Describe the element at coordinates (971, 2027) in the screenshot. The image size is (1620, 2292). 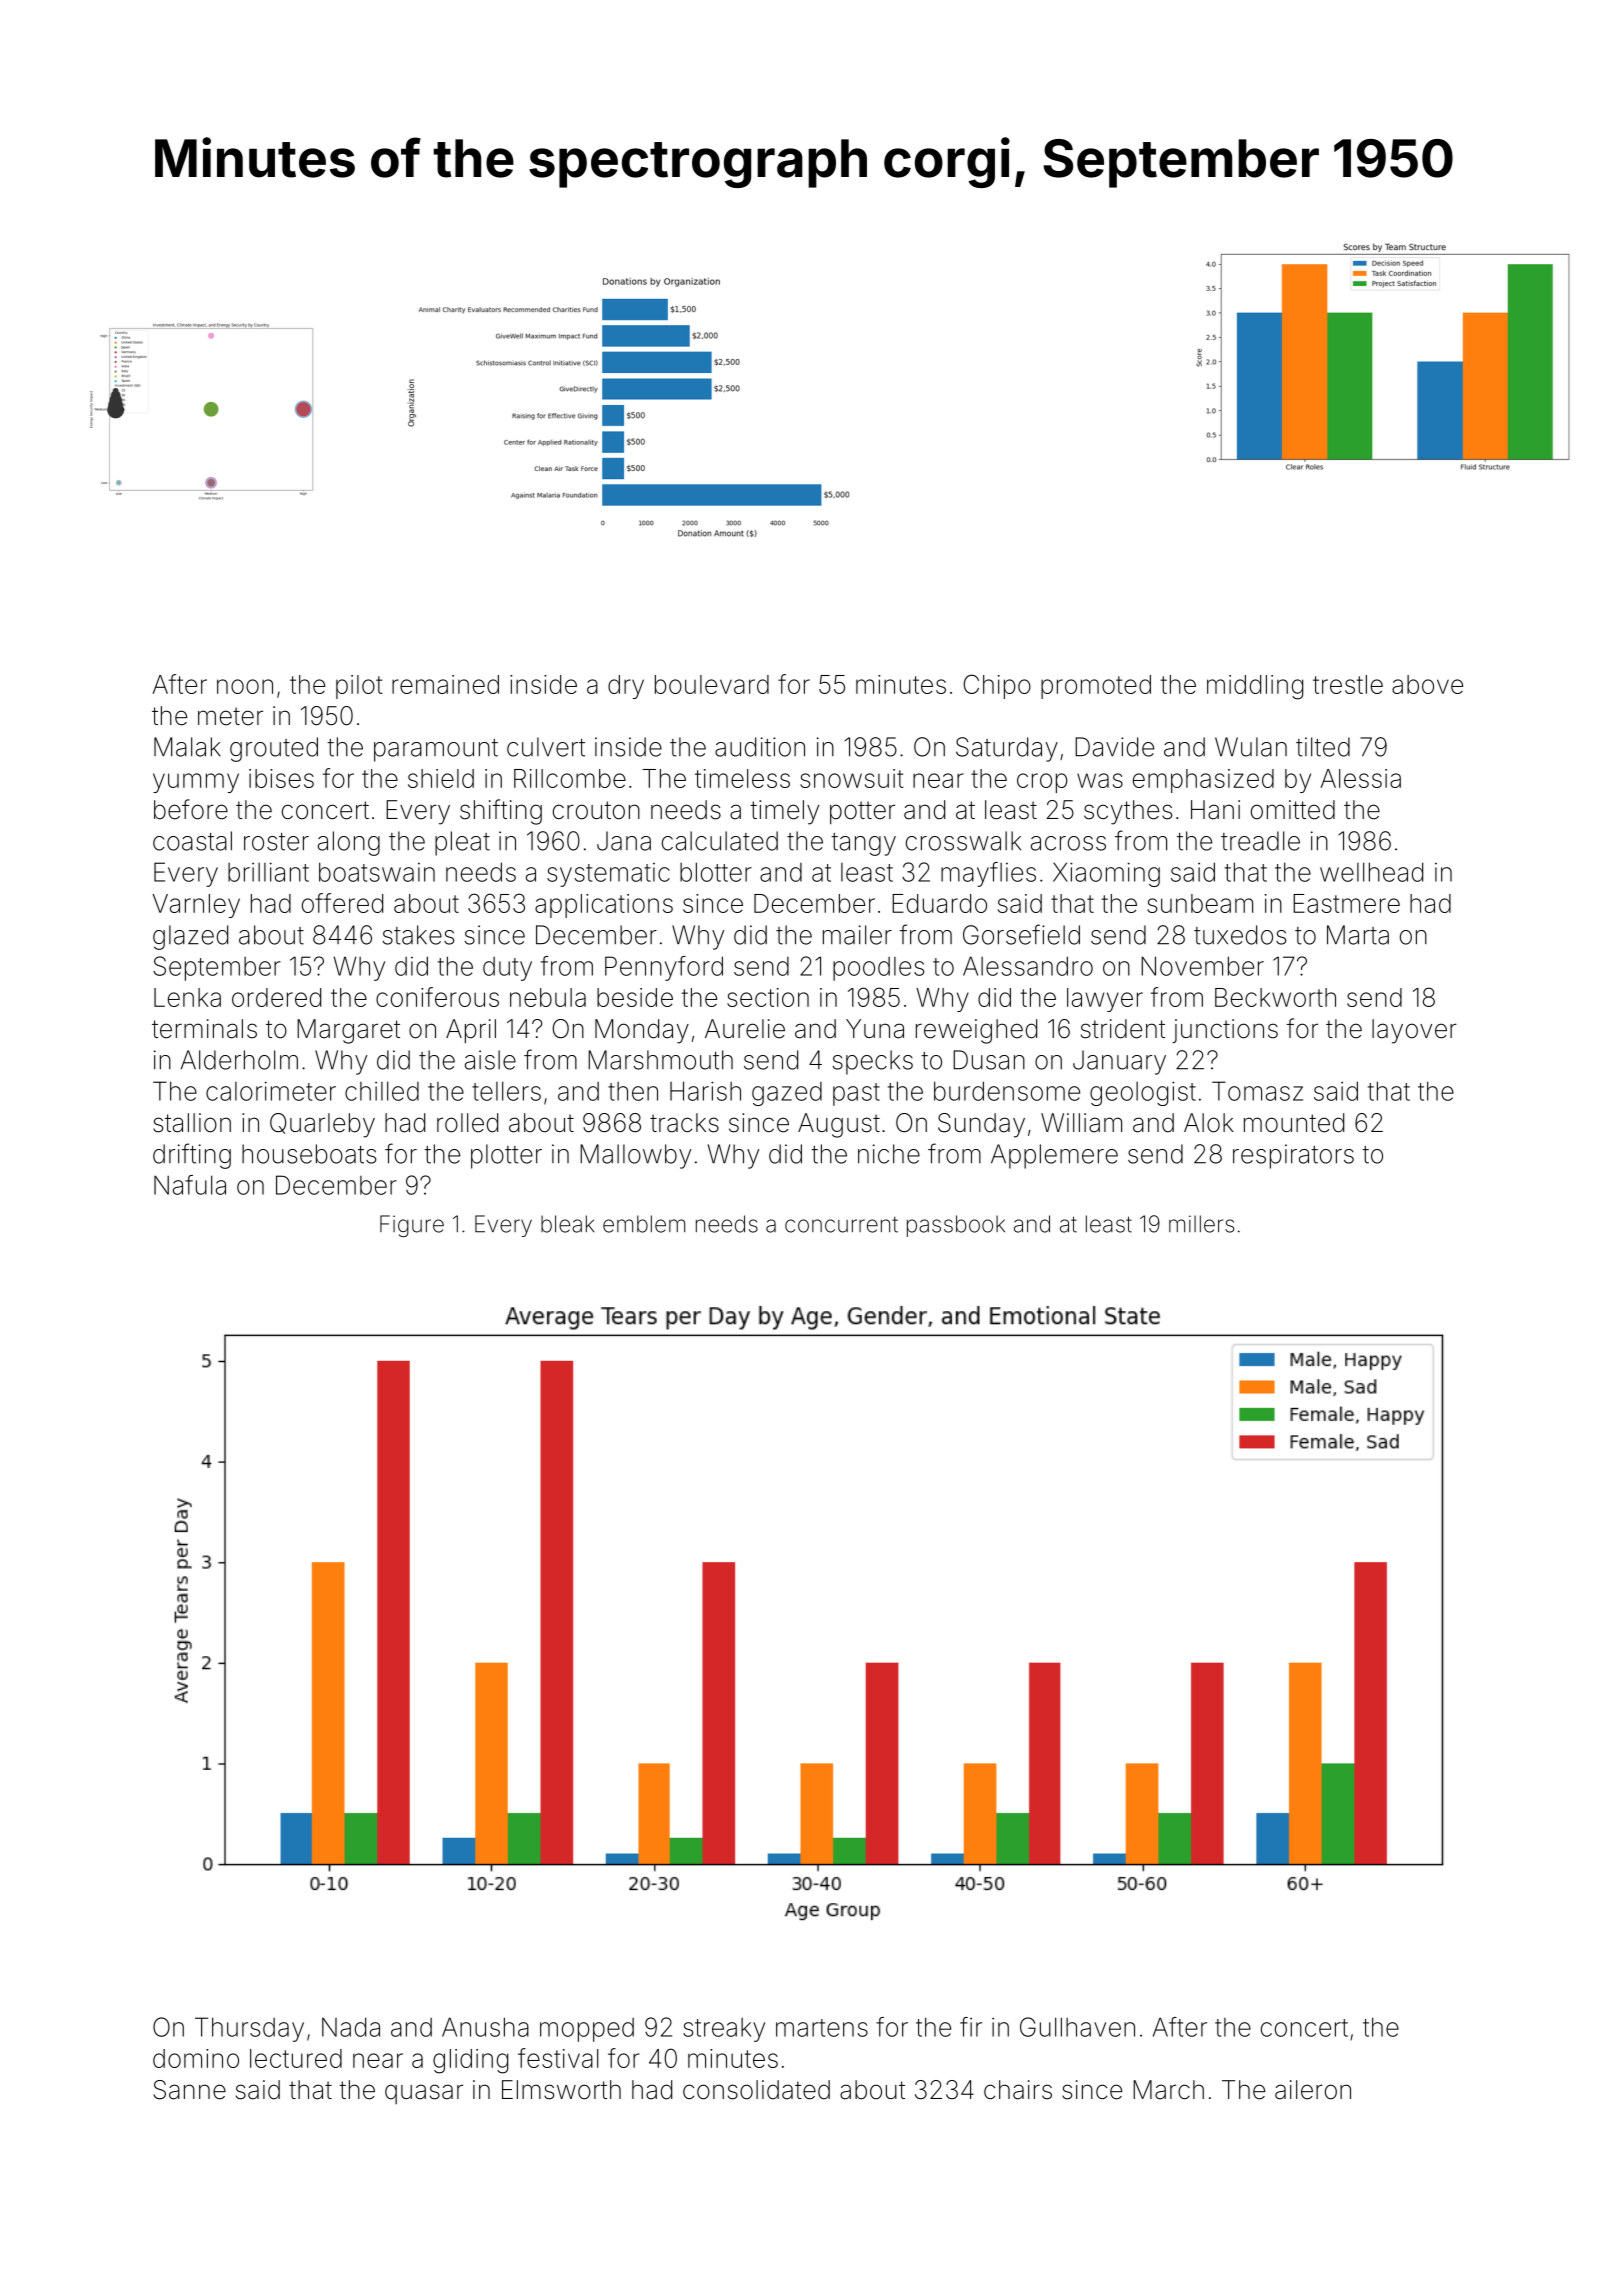
I see `fir` at that location.
